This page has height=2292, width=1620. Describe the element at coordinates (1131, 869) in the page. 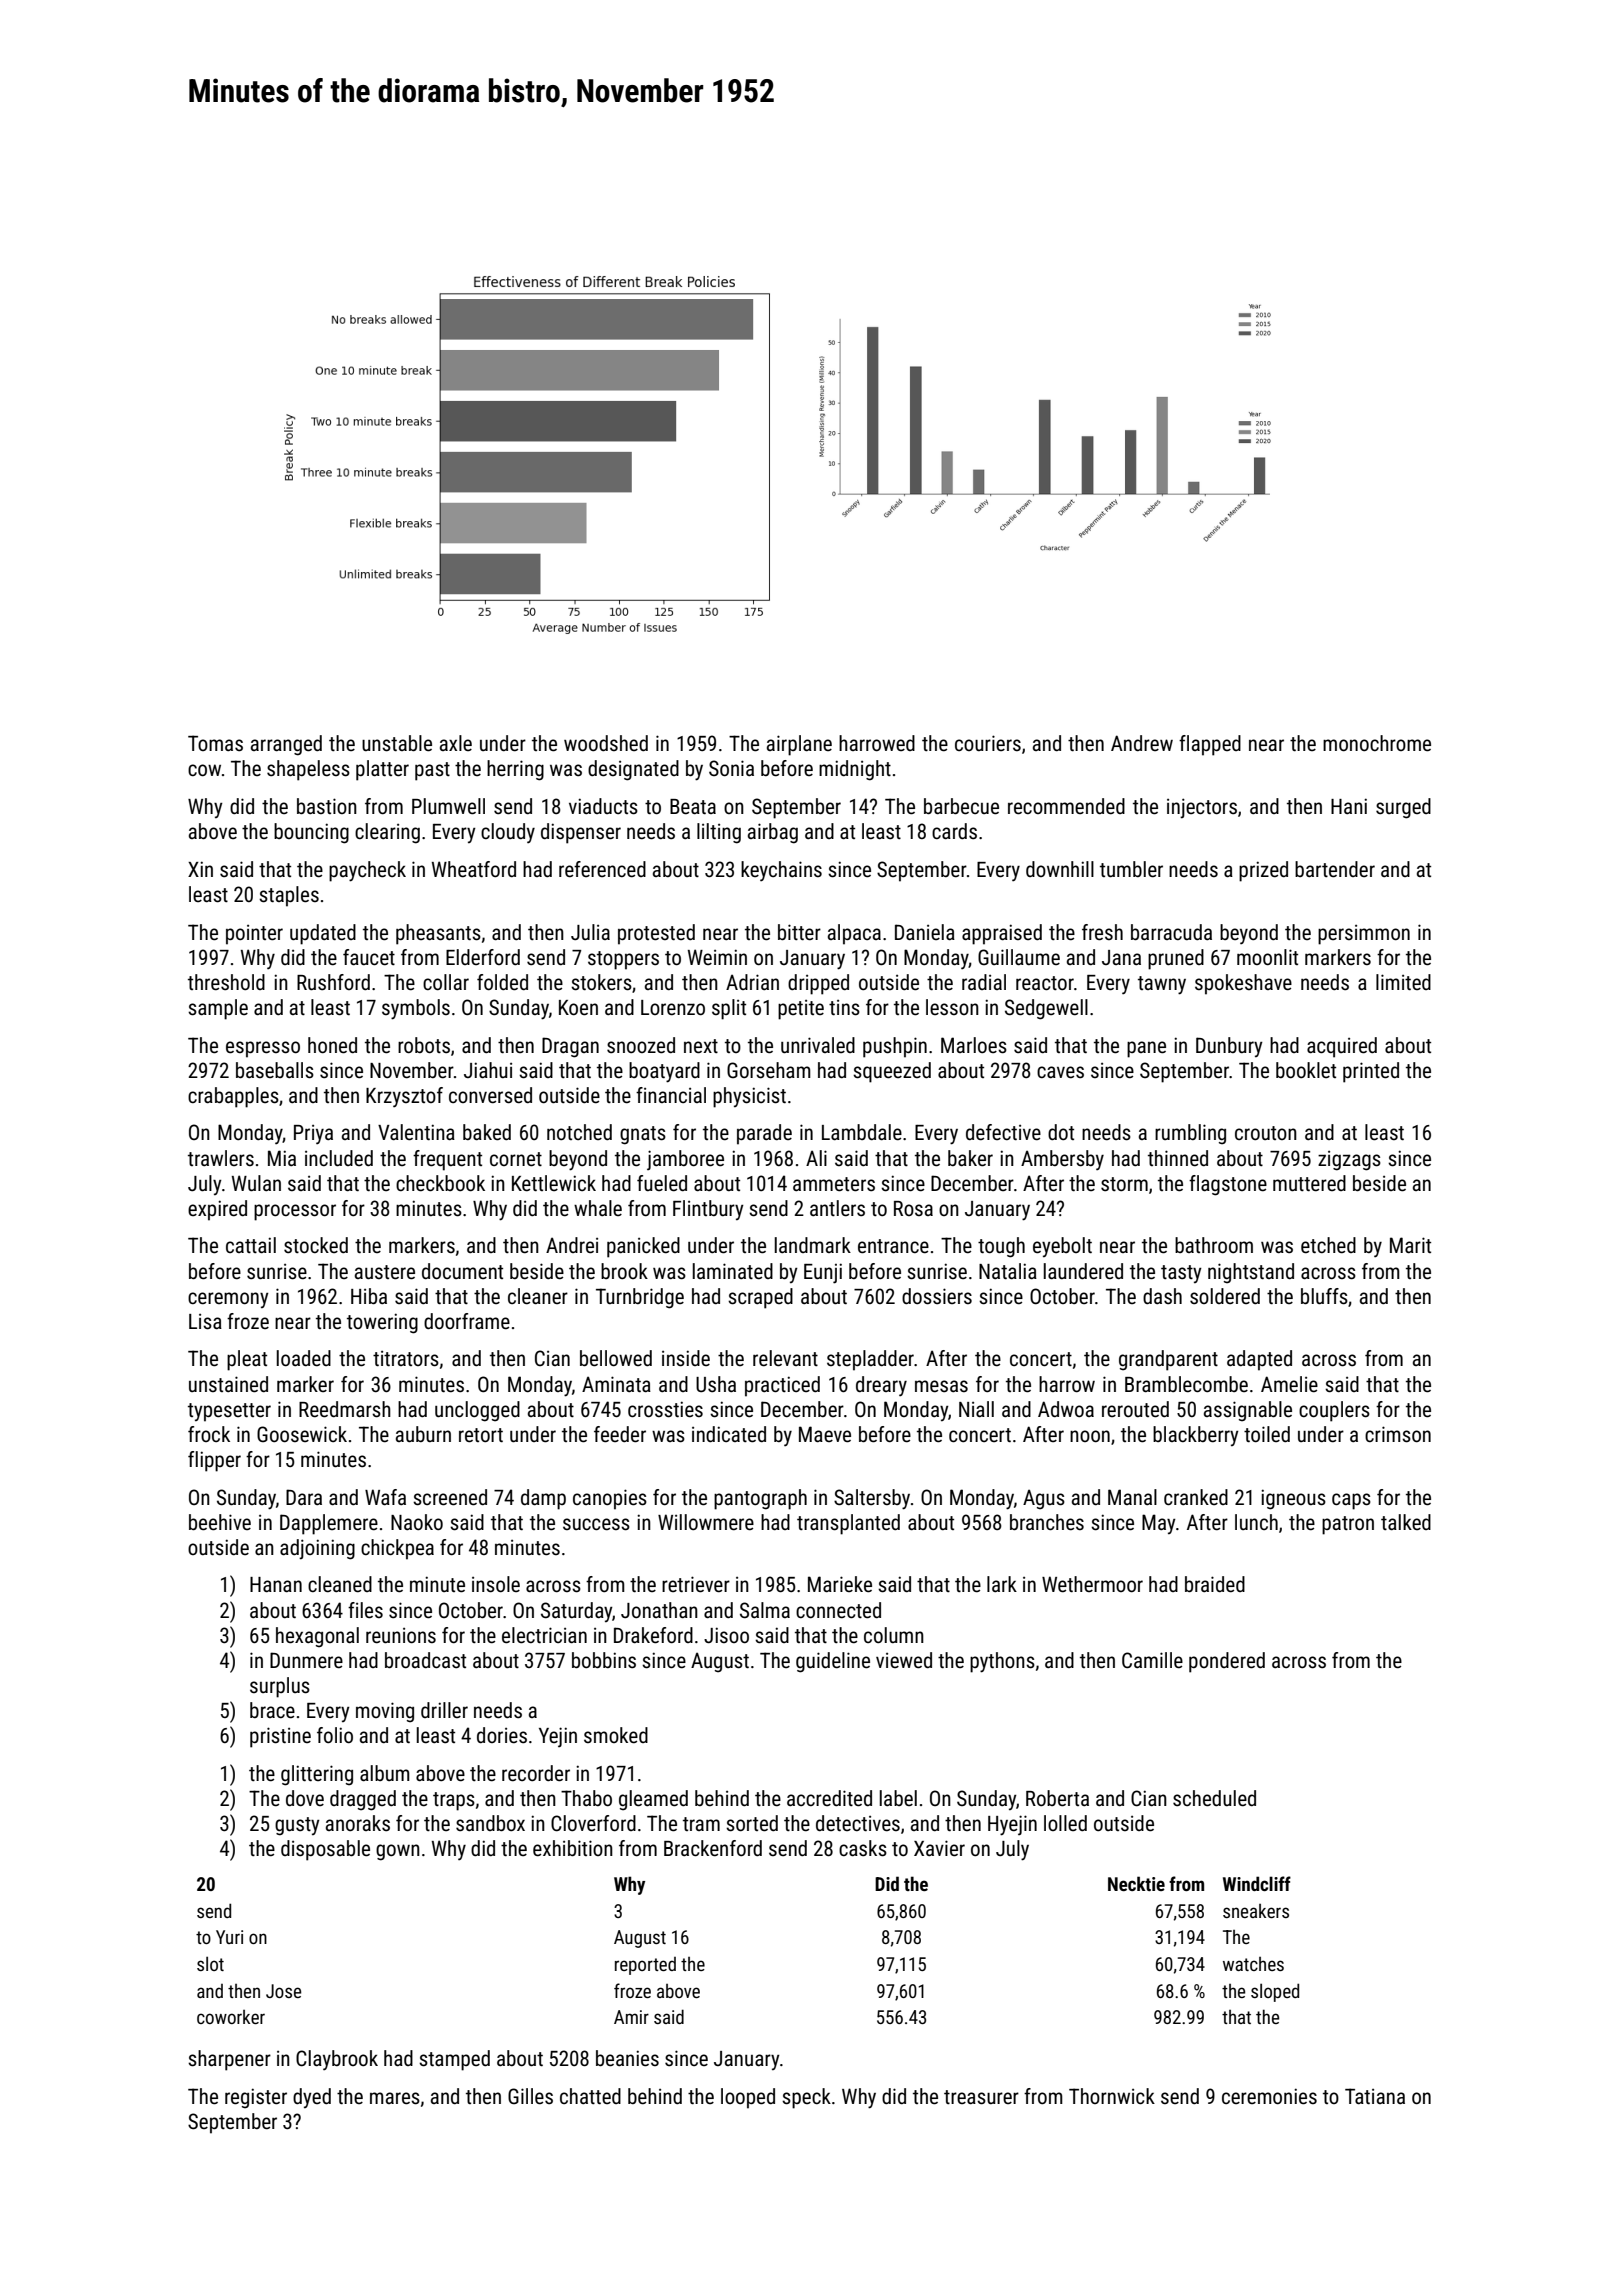

I see `tumbler` at that location.
